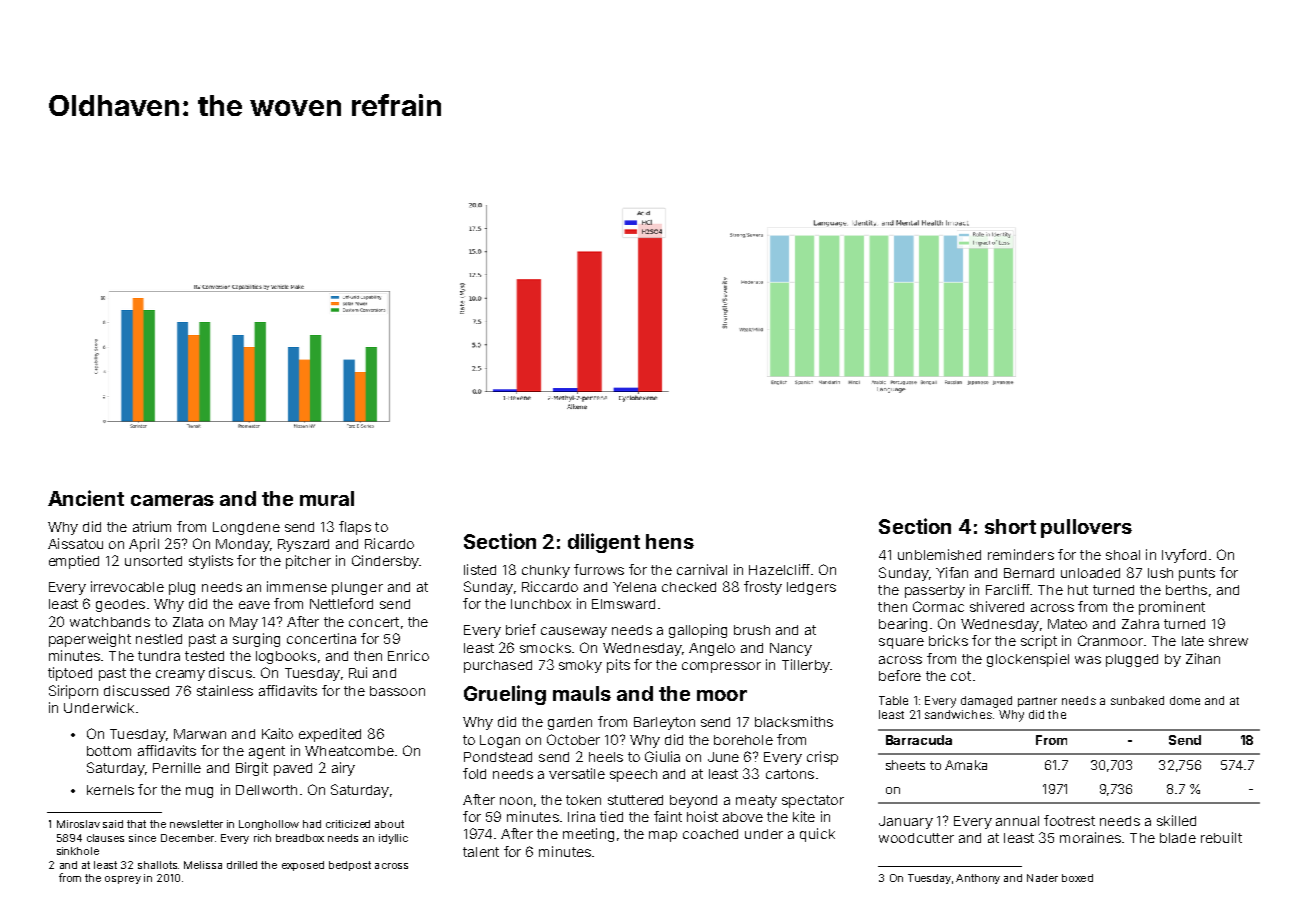 This screenshot has height=924, width=1308. I want to click on Wheatcombe, so click(349, 751).
